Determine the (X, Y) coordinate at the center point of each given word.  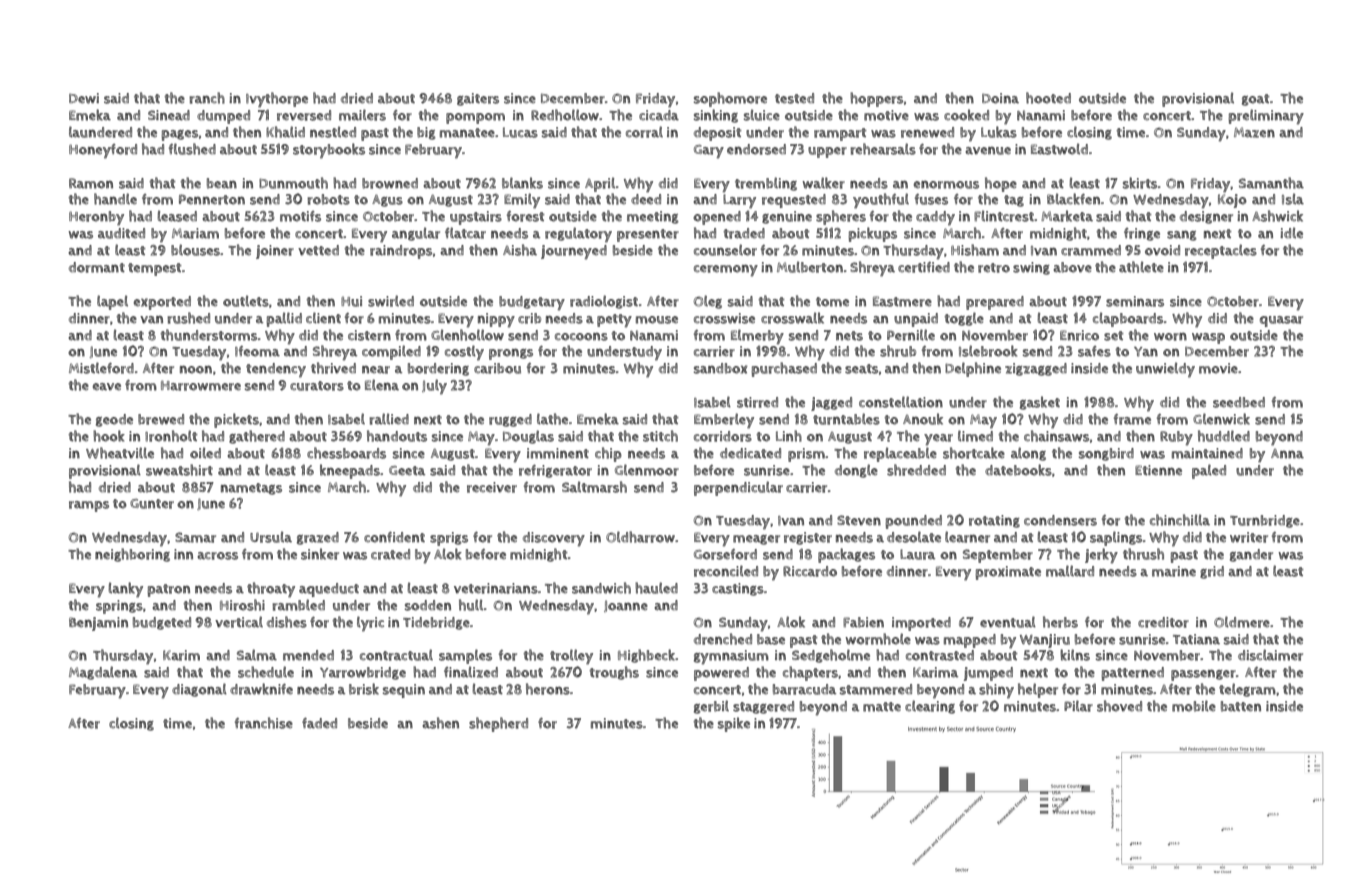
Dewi (84, 98)
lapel (112, 302)
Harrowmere (201, 385)
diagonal (199, 690)
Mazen (1254, 132)
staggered (763, 707)
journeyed (574, 252)
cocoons (581, 337)
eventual (1008, 622)
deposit (717, 134)
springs (119, 607)
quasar (1281, 321)
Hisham (975, 250)
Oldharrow (640, 537)
